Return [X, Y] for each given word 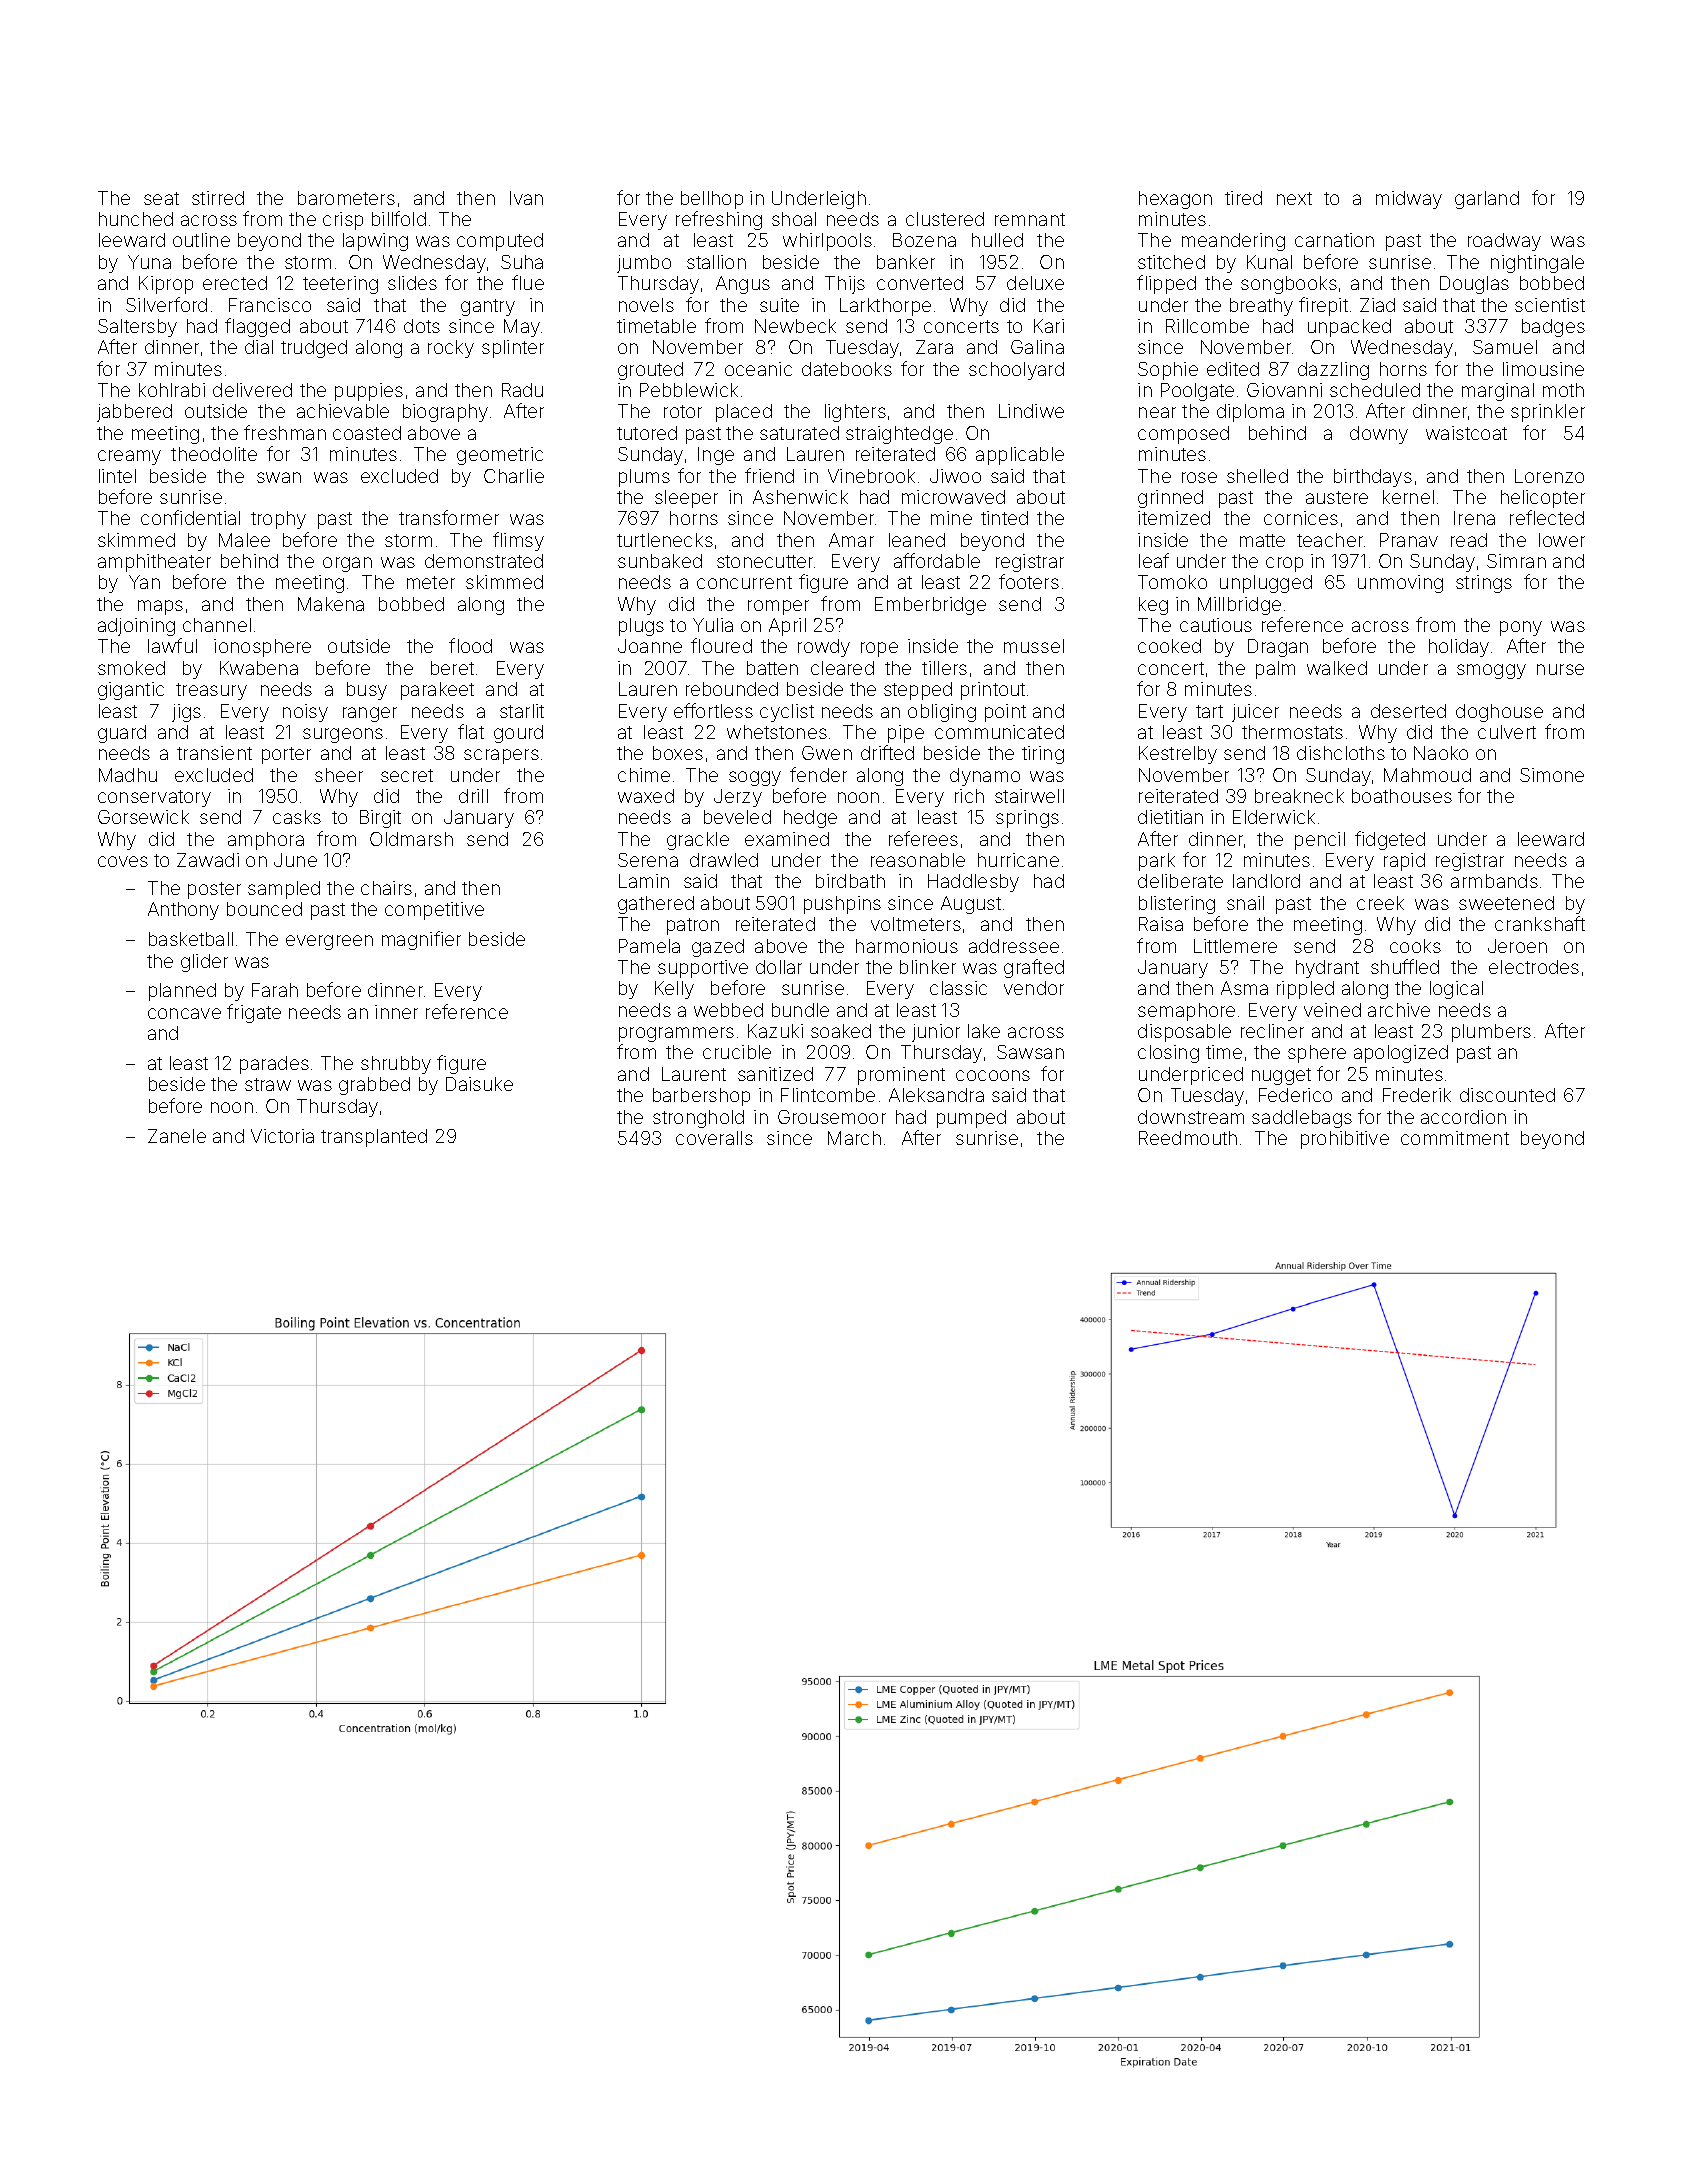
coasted [367, 433]
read [1469, 540]
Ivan [526, 198]
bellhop [712, 200]
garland [1487, 200]
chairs [386, 888]
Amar [851, 540]
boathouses [1402, 796]
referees [923, 838]
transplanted [374, 1138]
